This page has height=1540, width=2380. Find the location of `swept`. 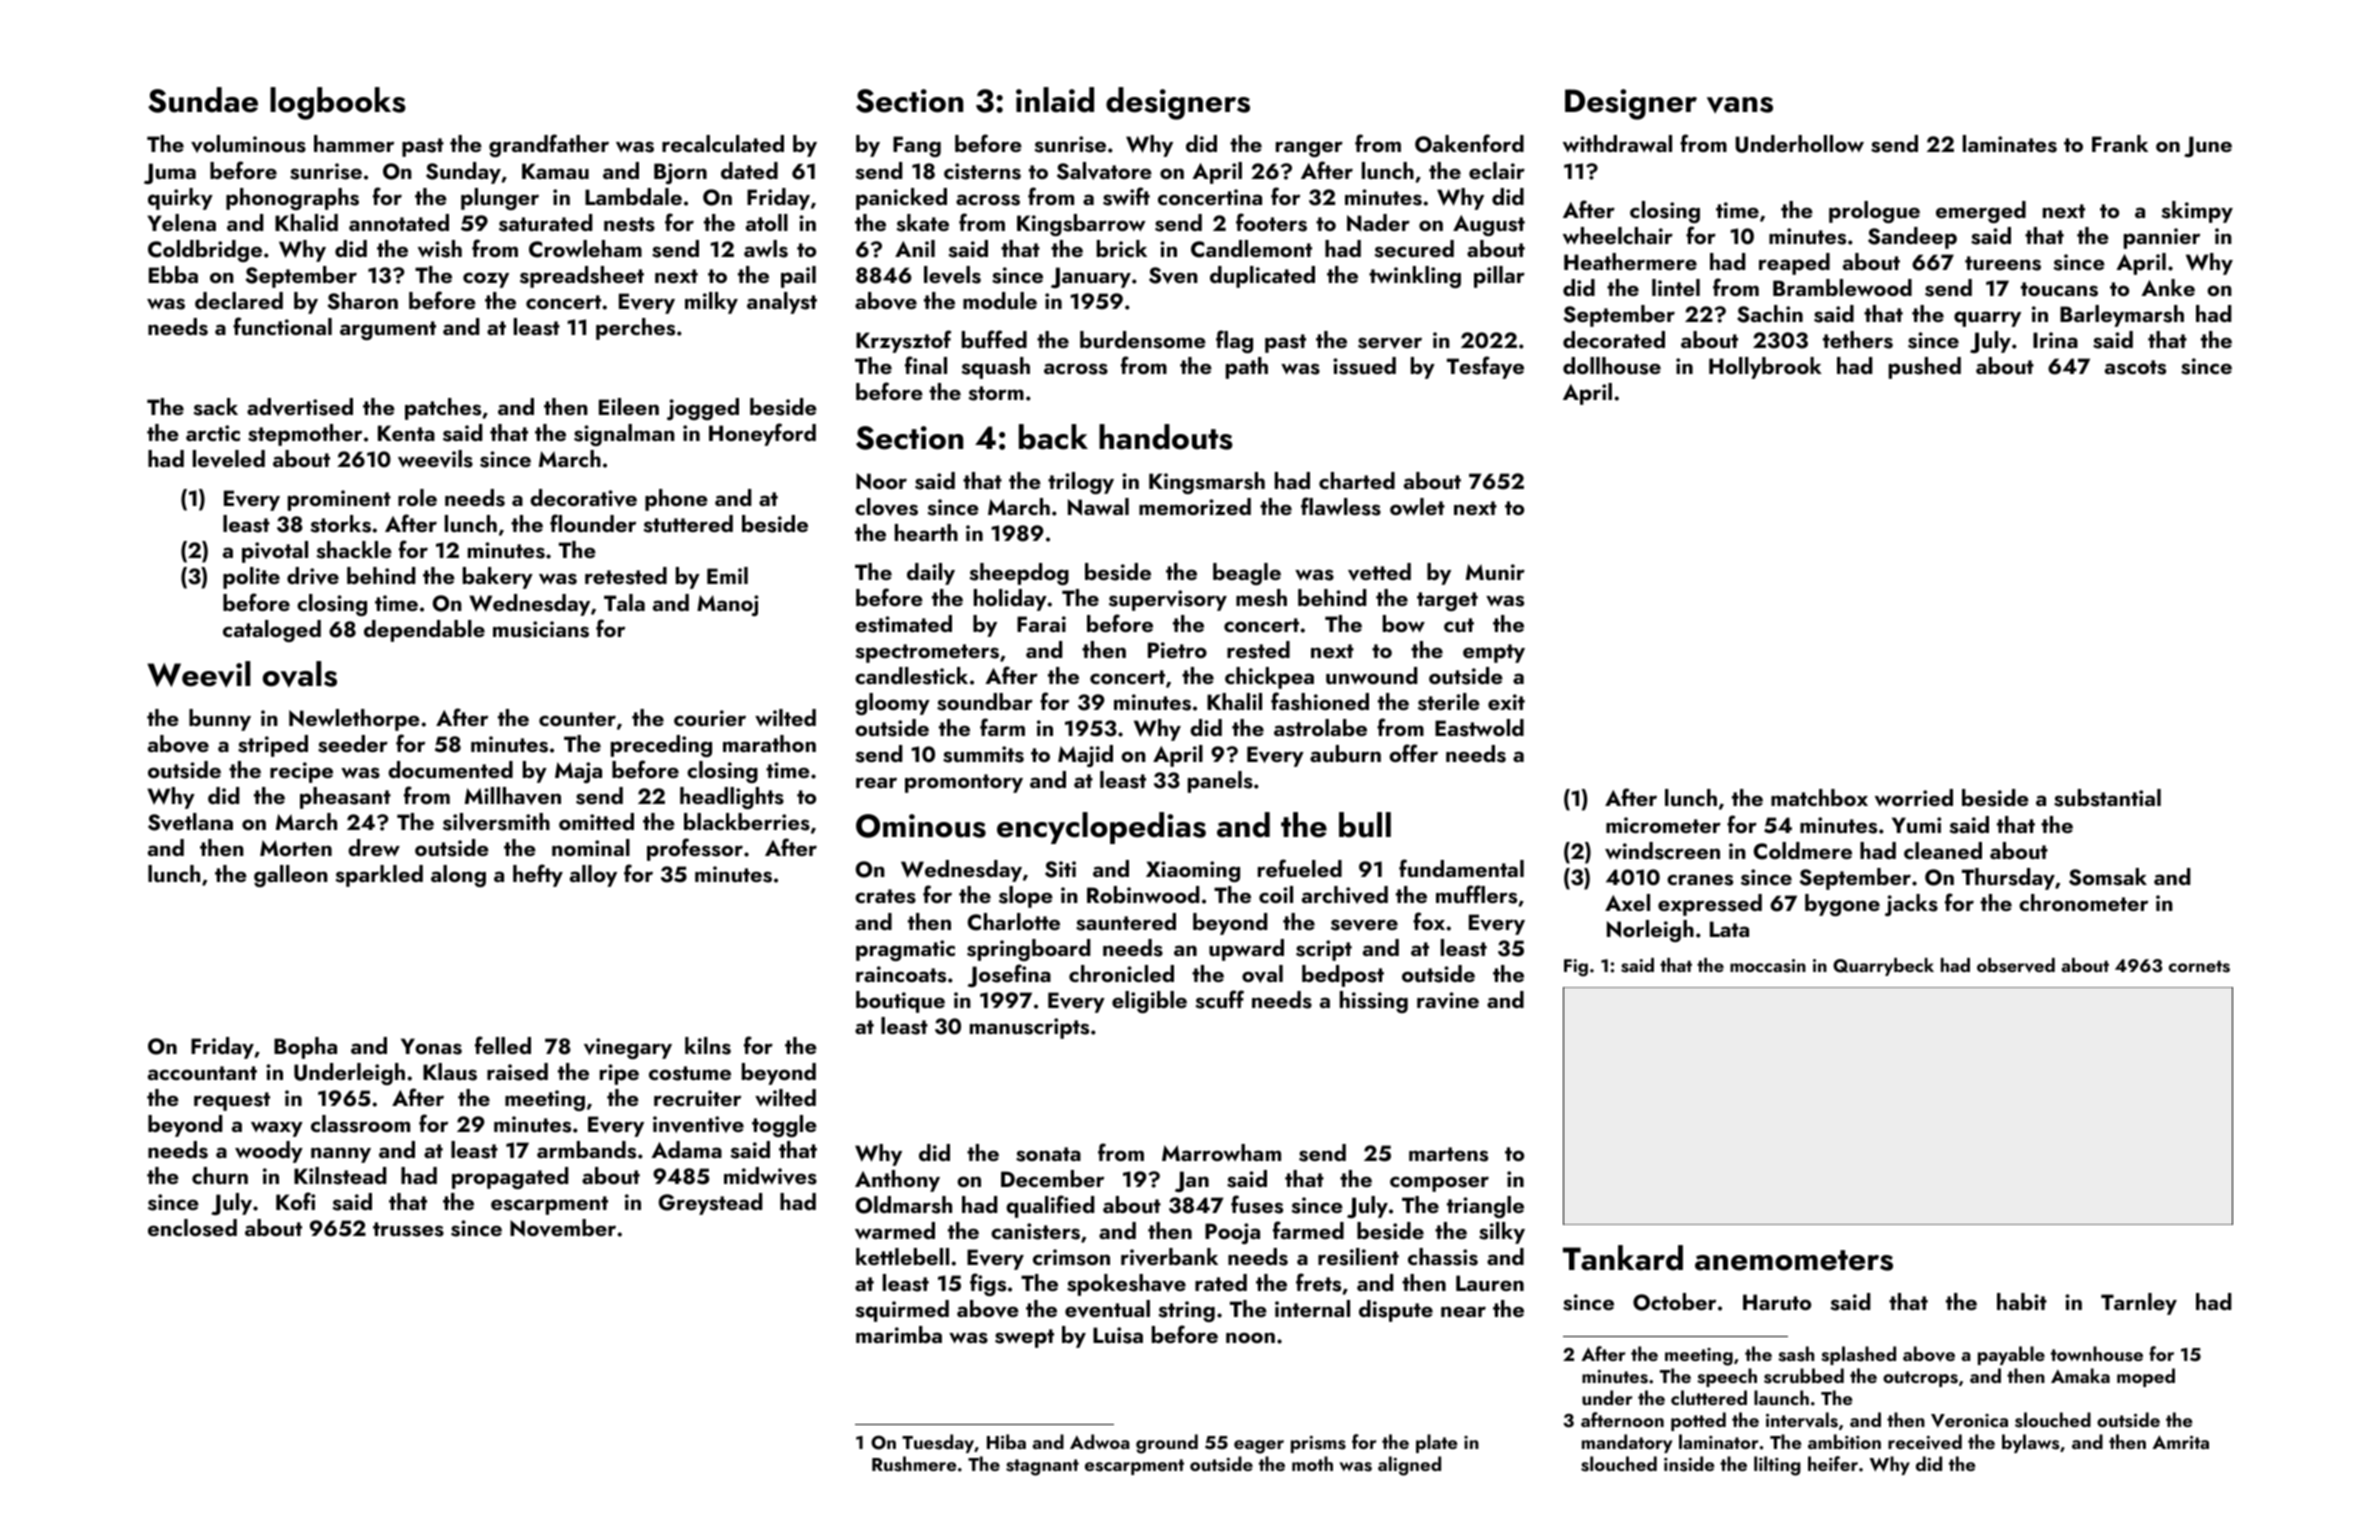

swept is located at coordinates (1024, 1338).
